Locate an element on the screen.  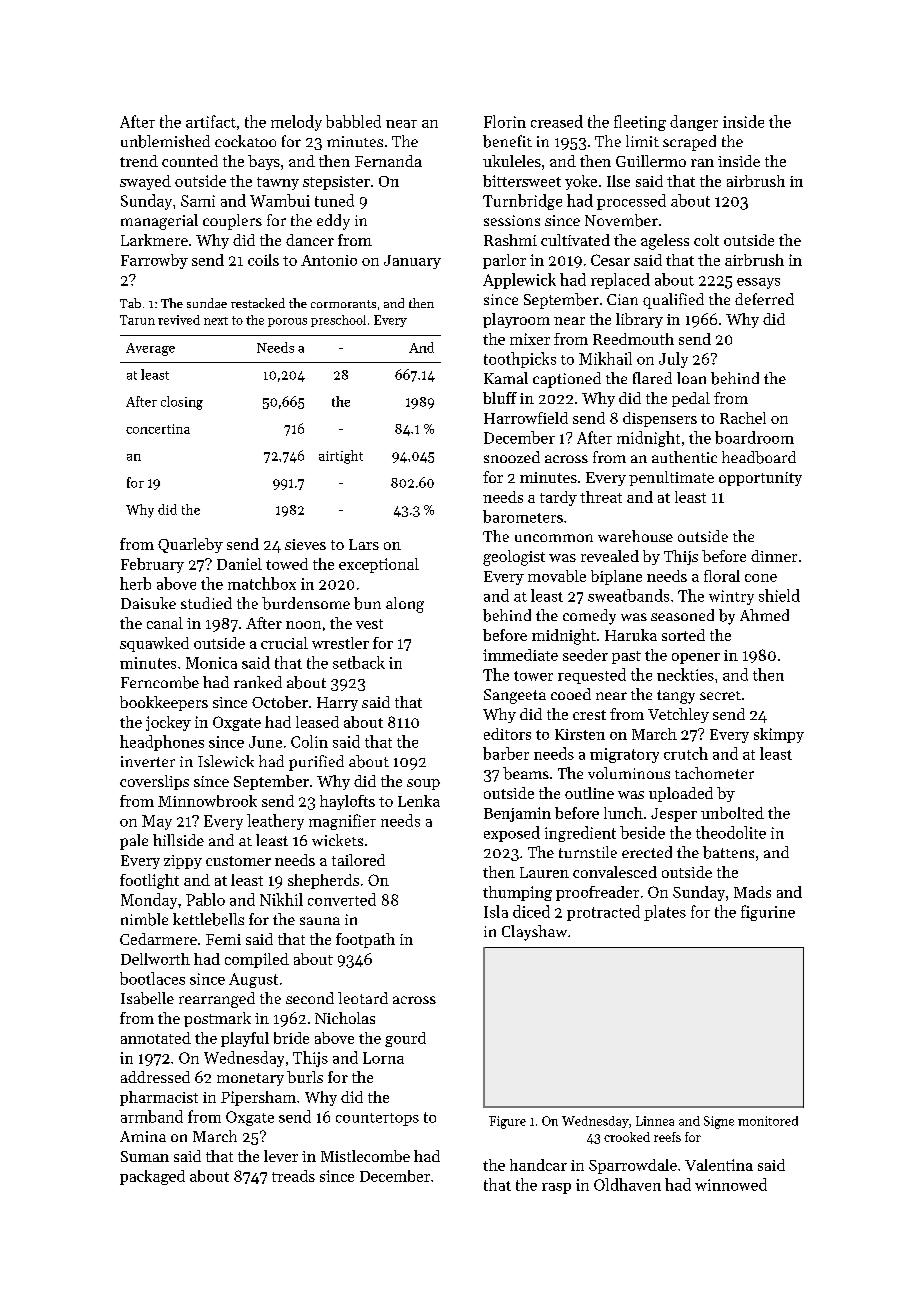
ranked is located at coordinates (258, 682).
